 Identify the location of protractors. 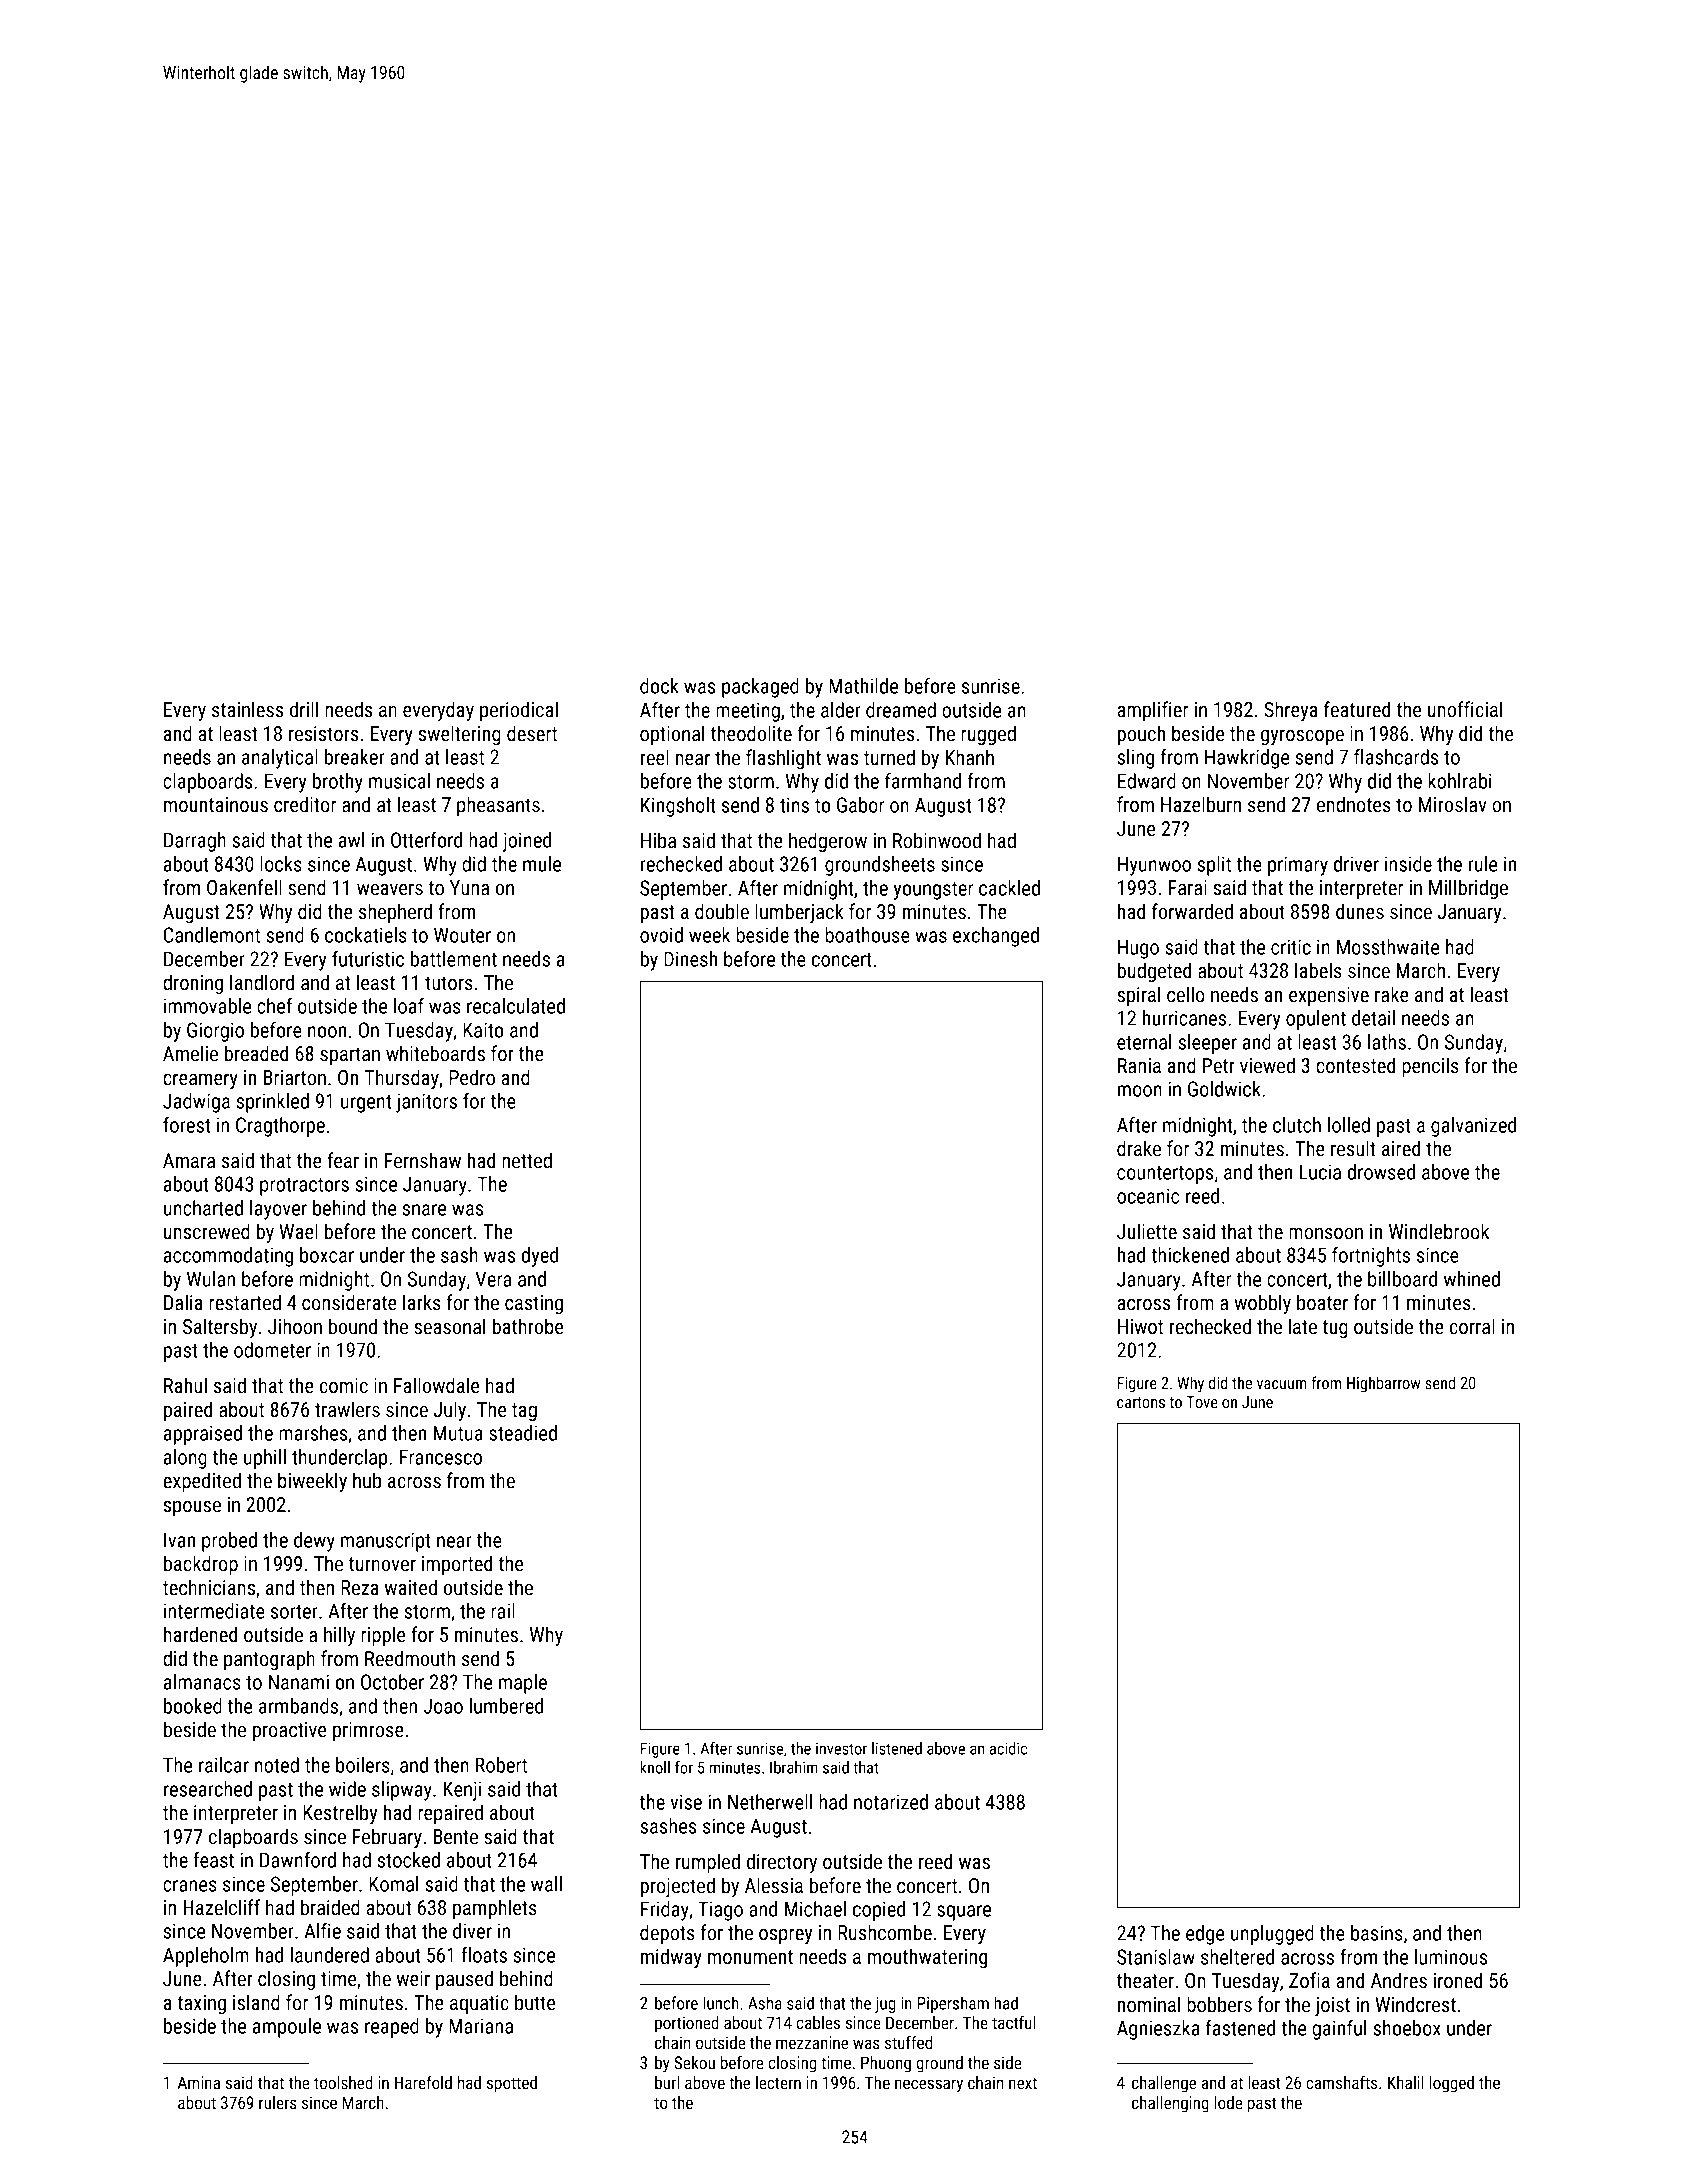
(304, 1187).
